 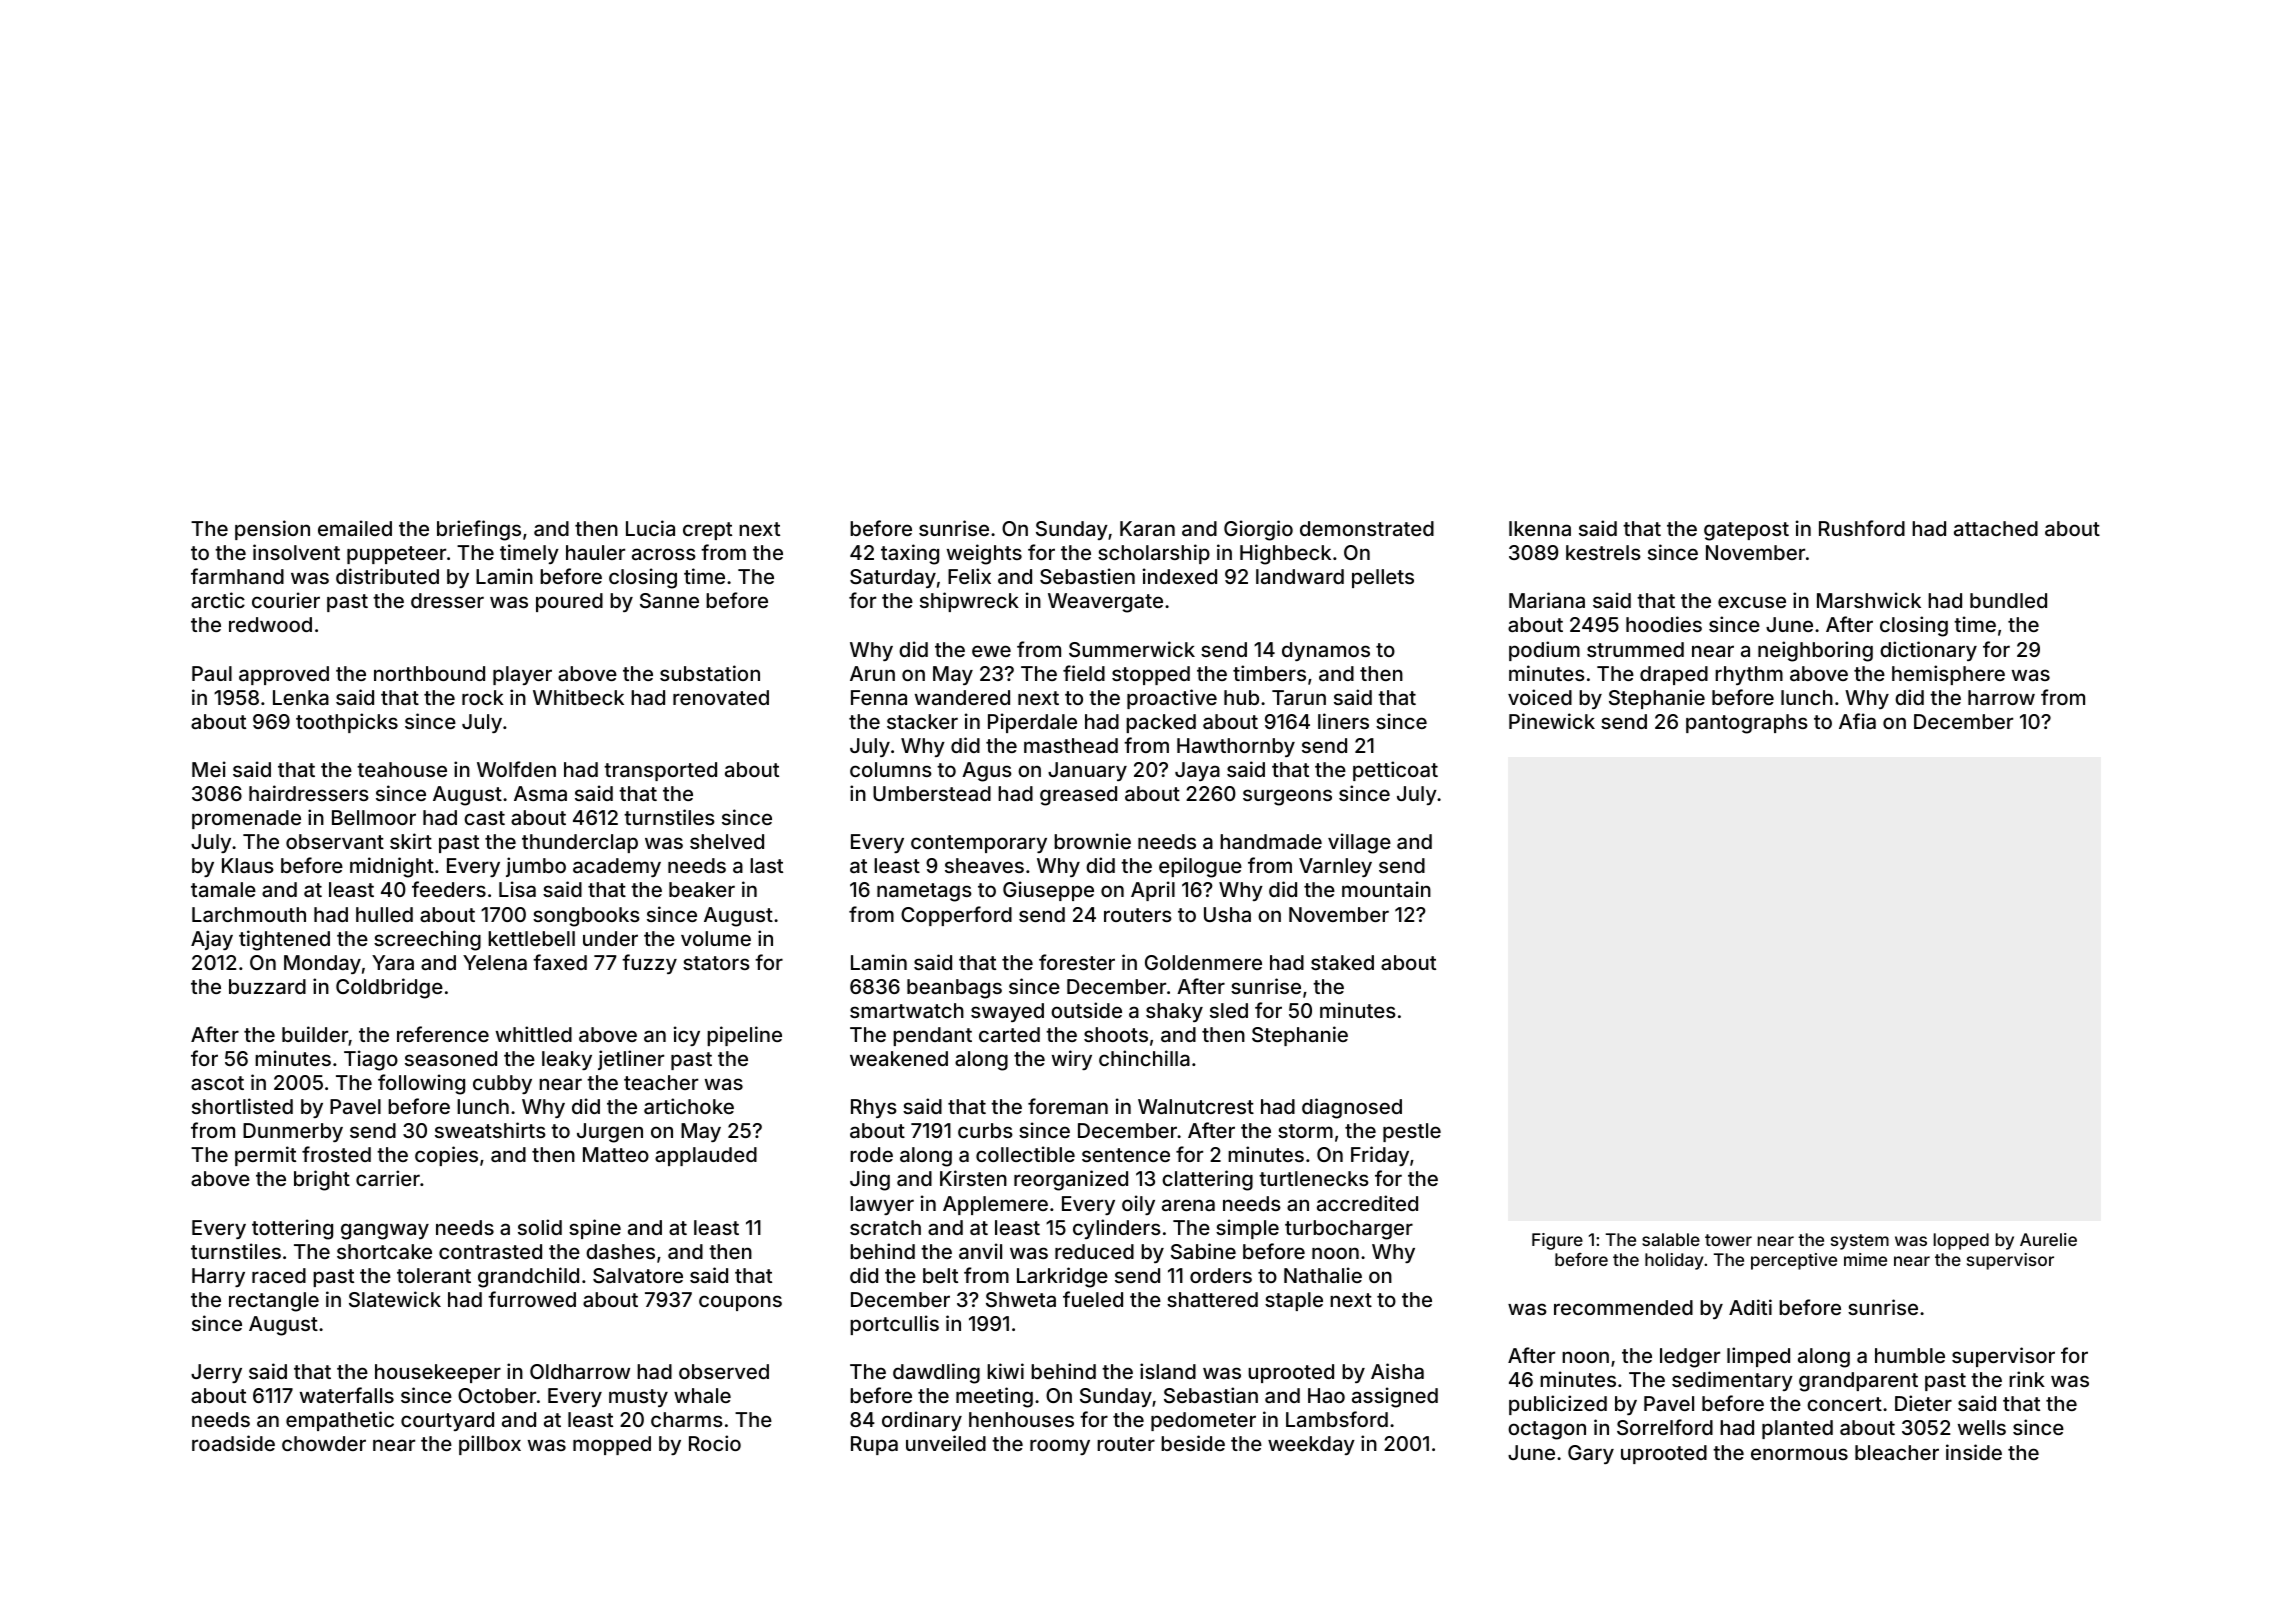 I want to click on Ikenna, so click(x=1540, y=528).
